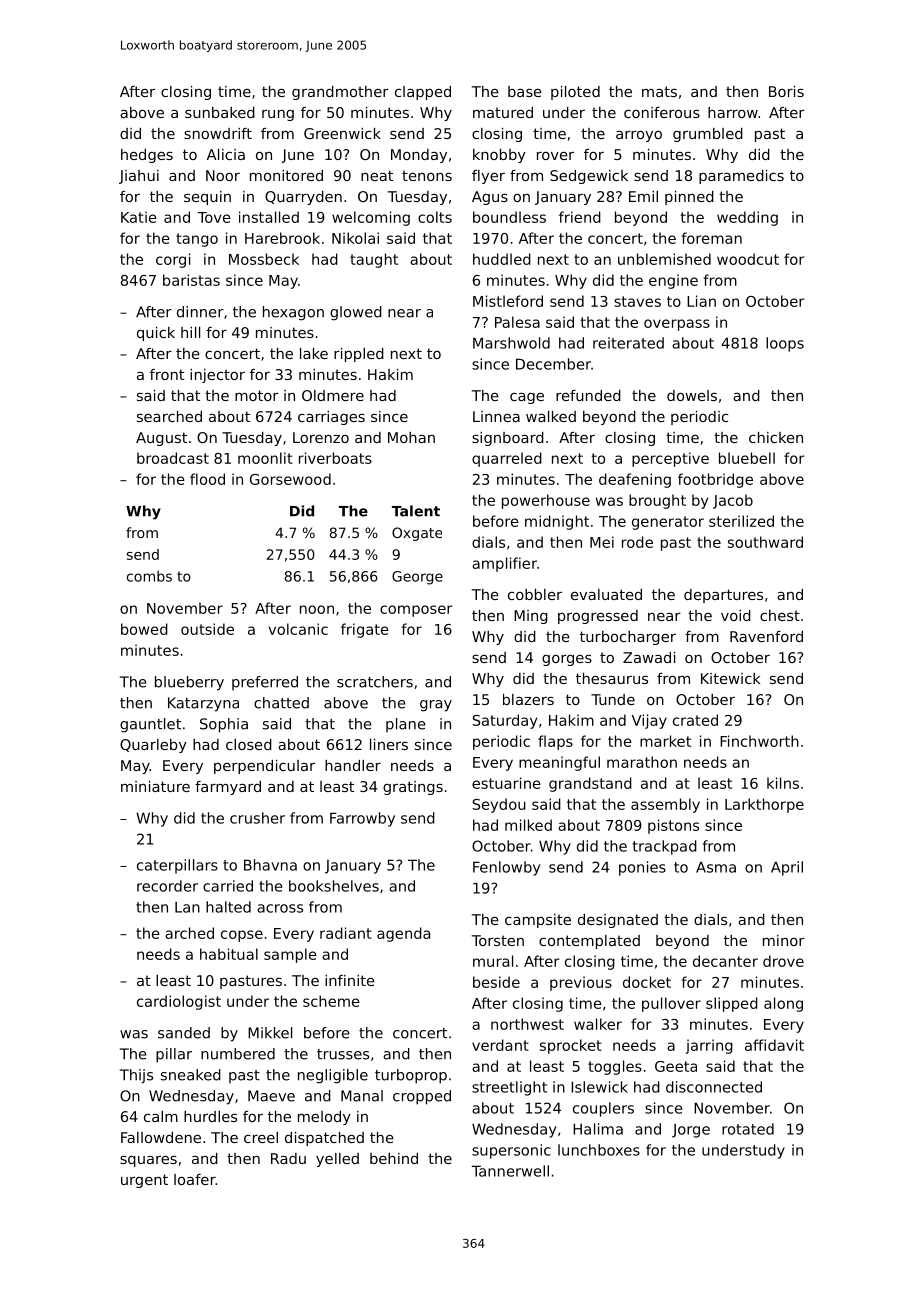 The image size is (924, 1308). I want to click on Lorenzo, so click(321, 437).
